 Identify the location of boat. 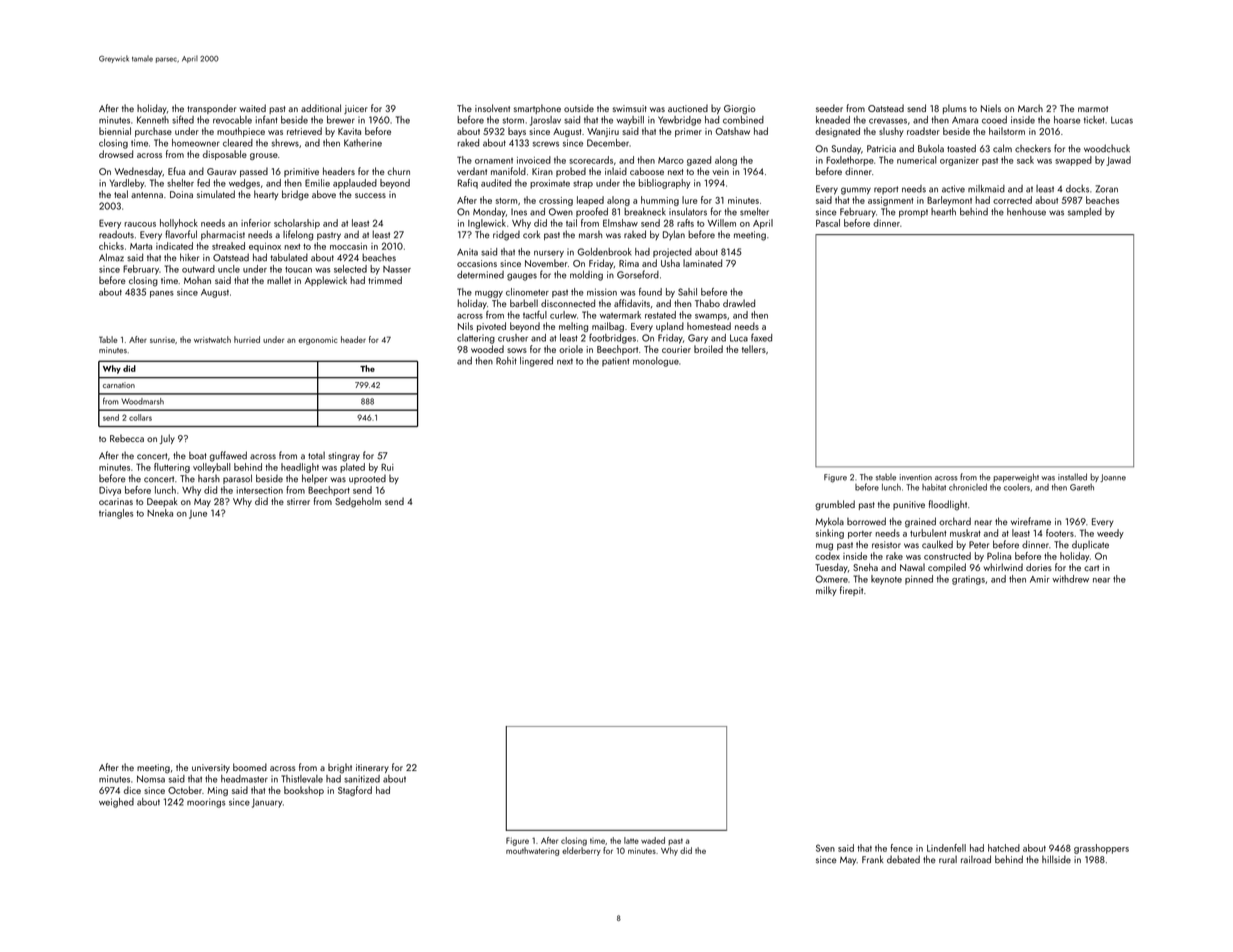
(197, 455).
